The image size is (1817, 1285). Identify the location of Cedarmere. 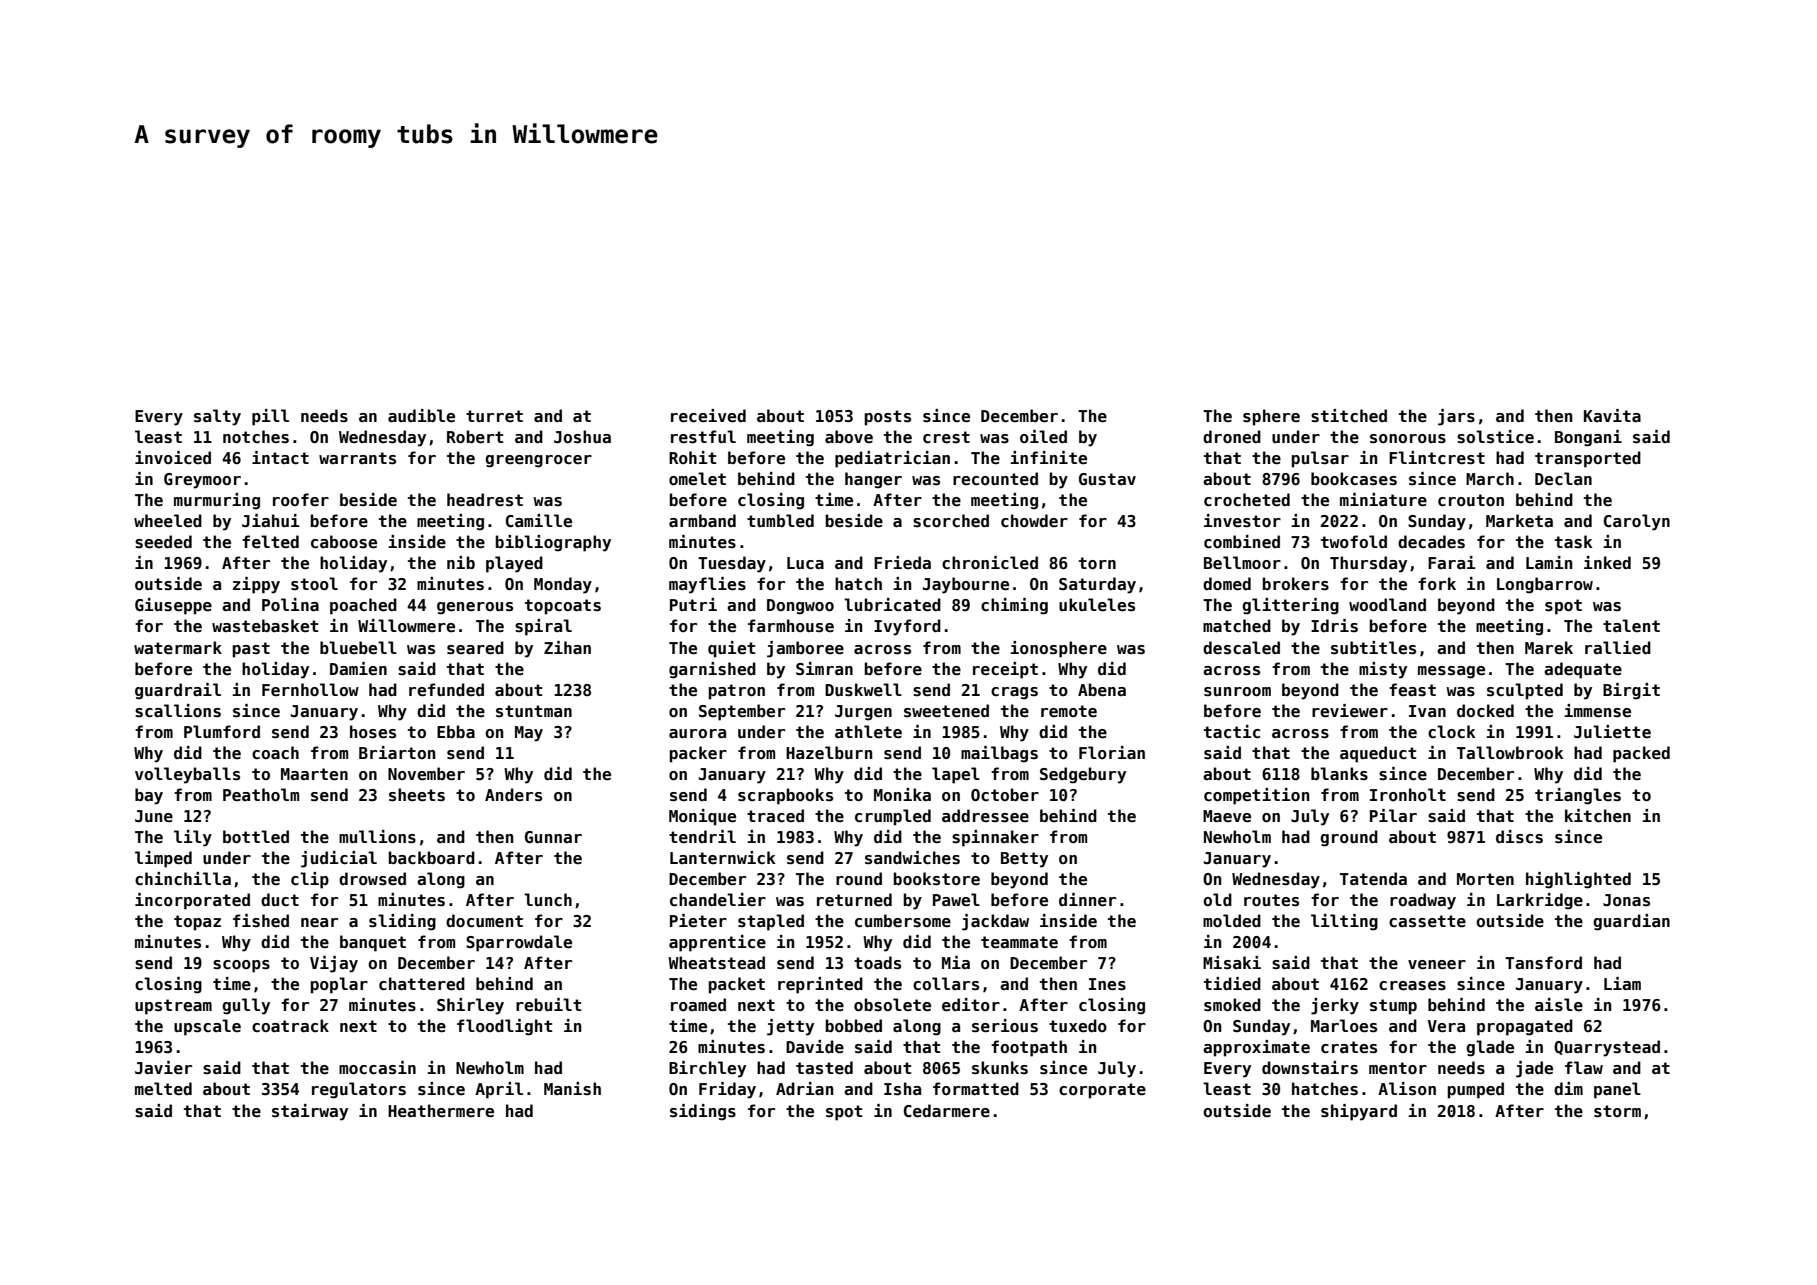
(947, 1111).
